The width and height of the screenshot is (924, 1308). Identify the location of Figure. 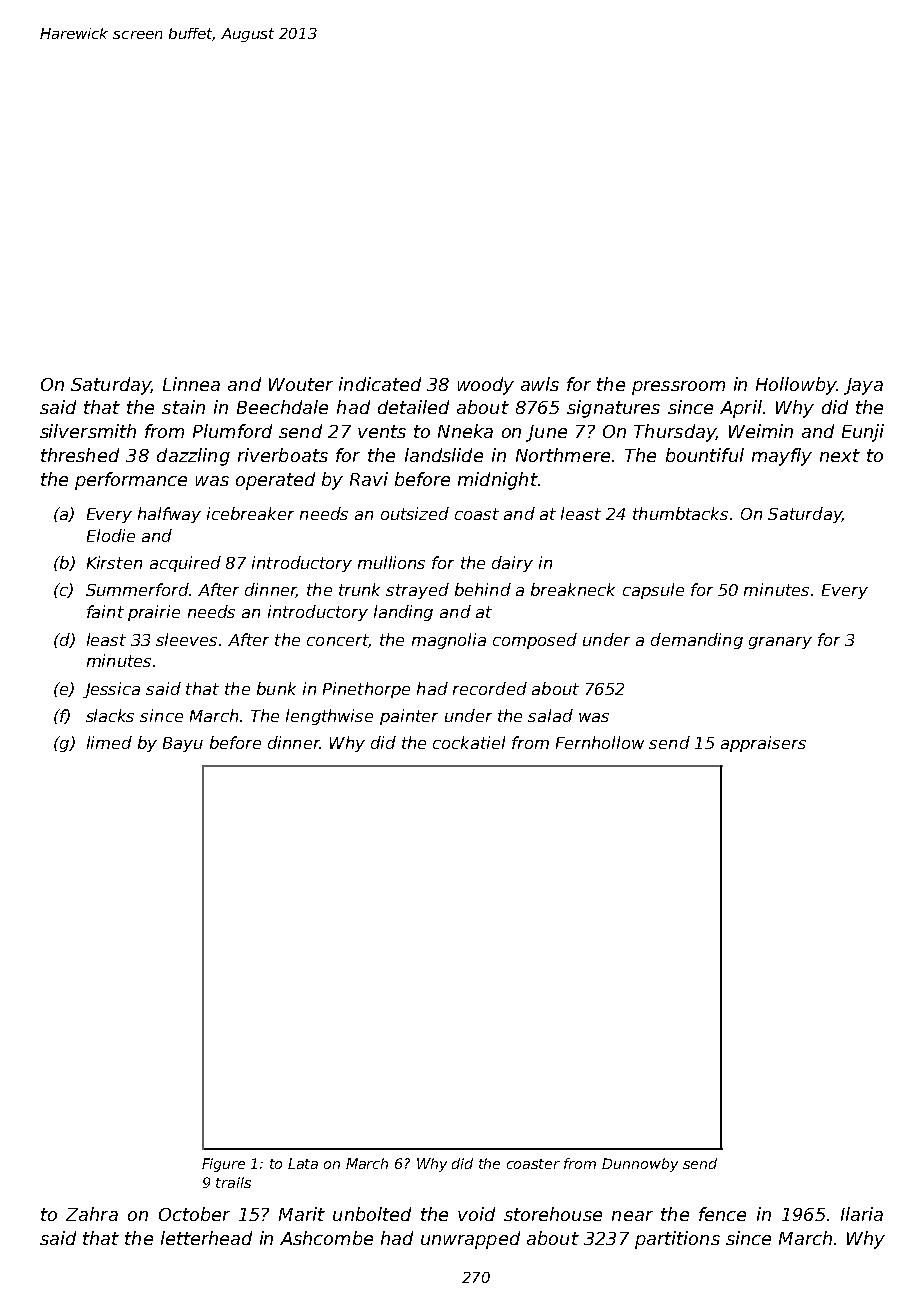
(223, 1165).
